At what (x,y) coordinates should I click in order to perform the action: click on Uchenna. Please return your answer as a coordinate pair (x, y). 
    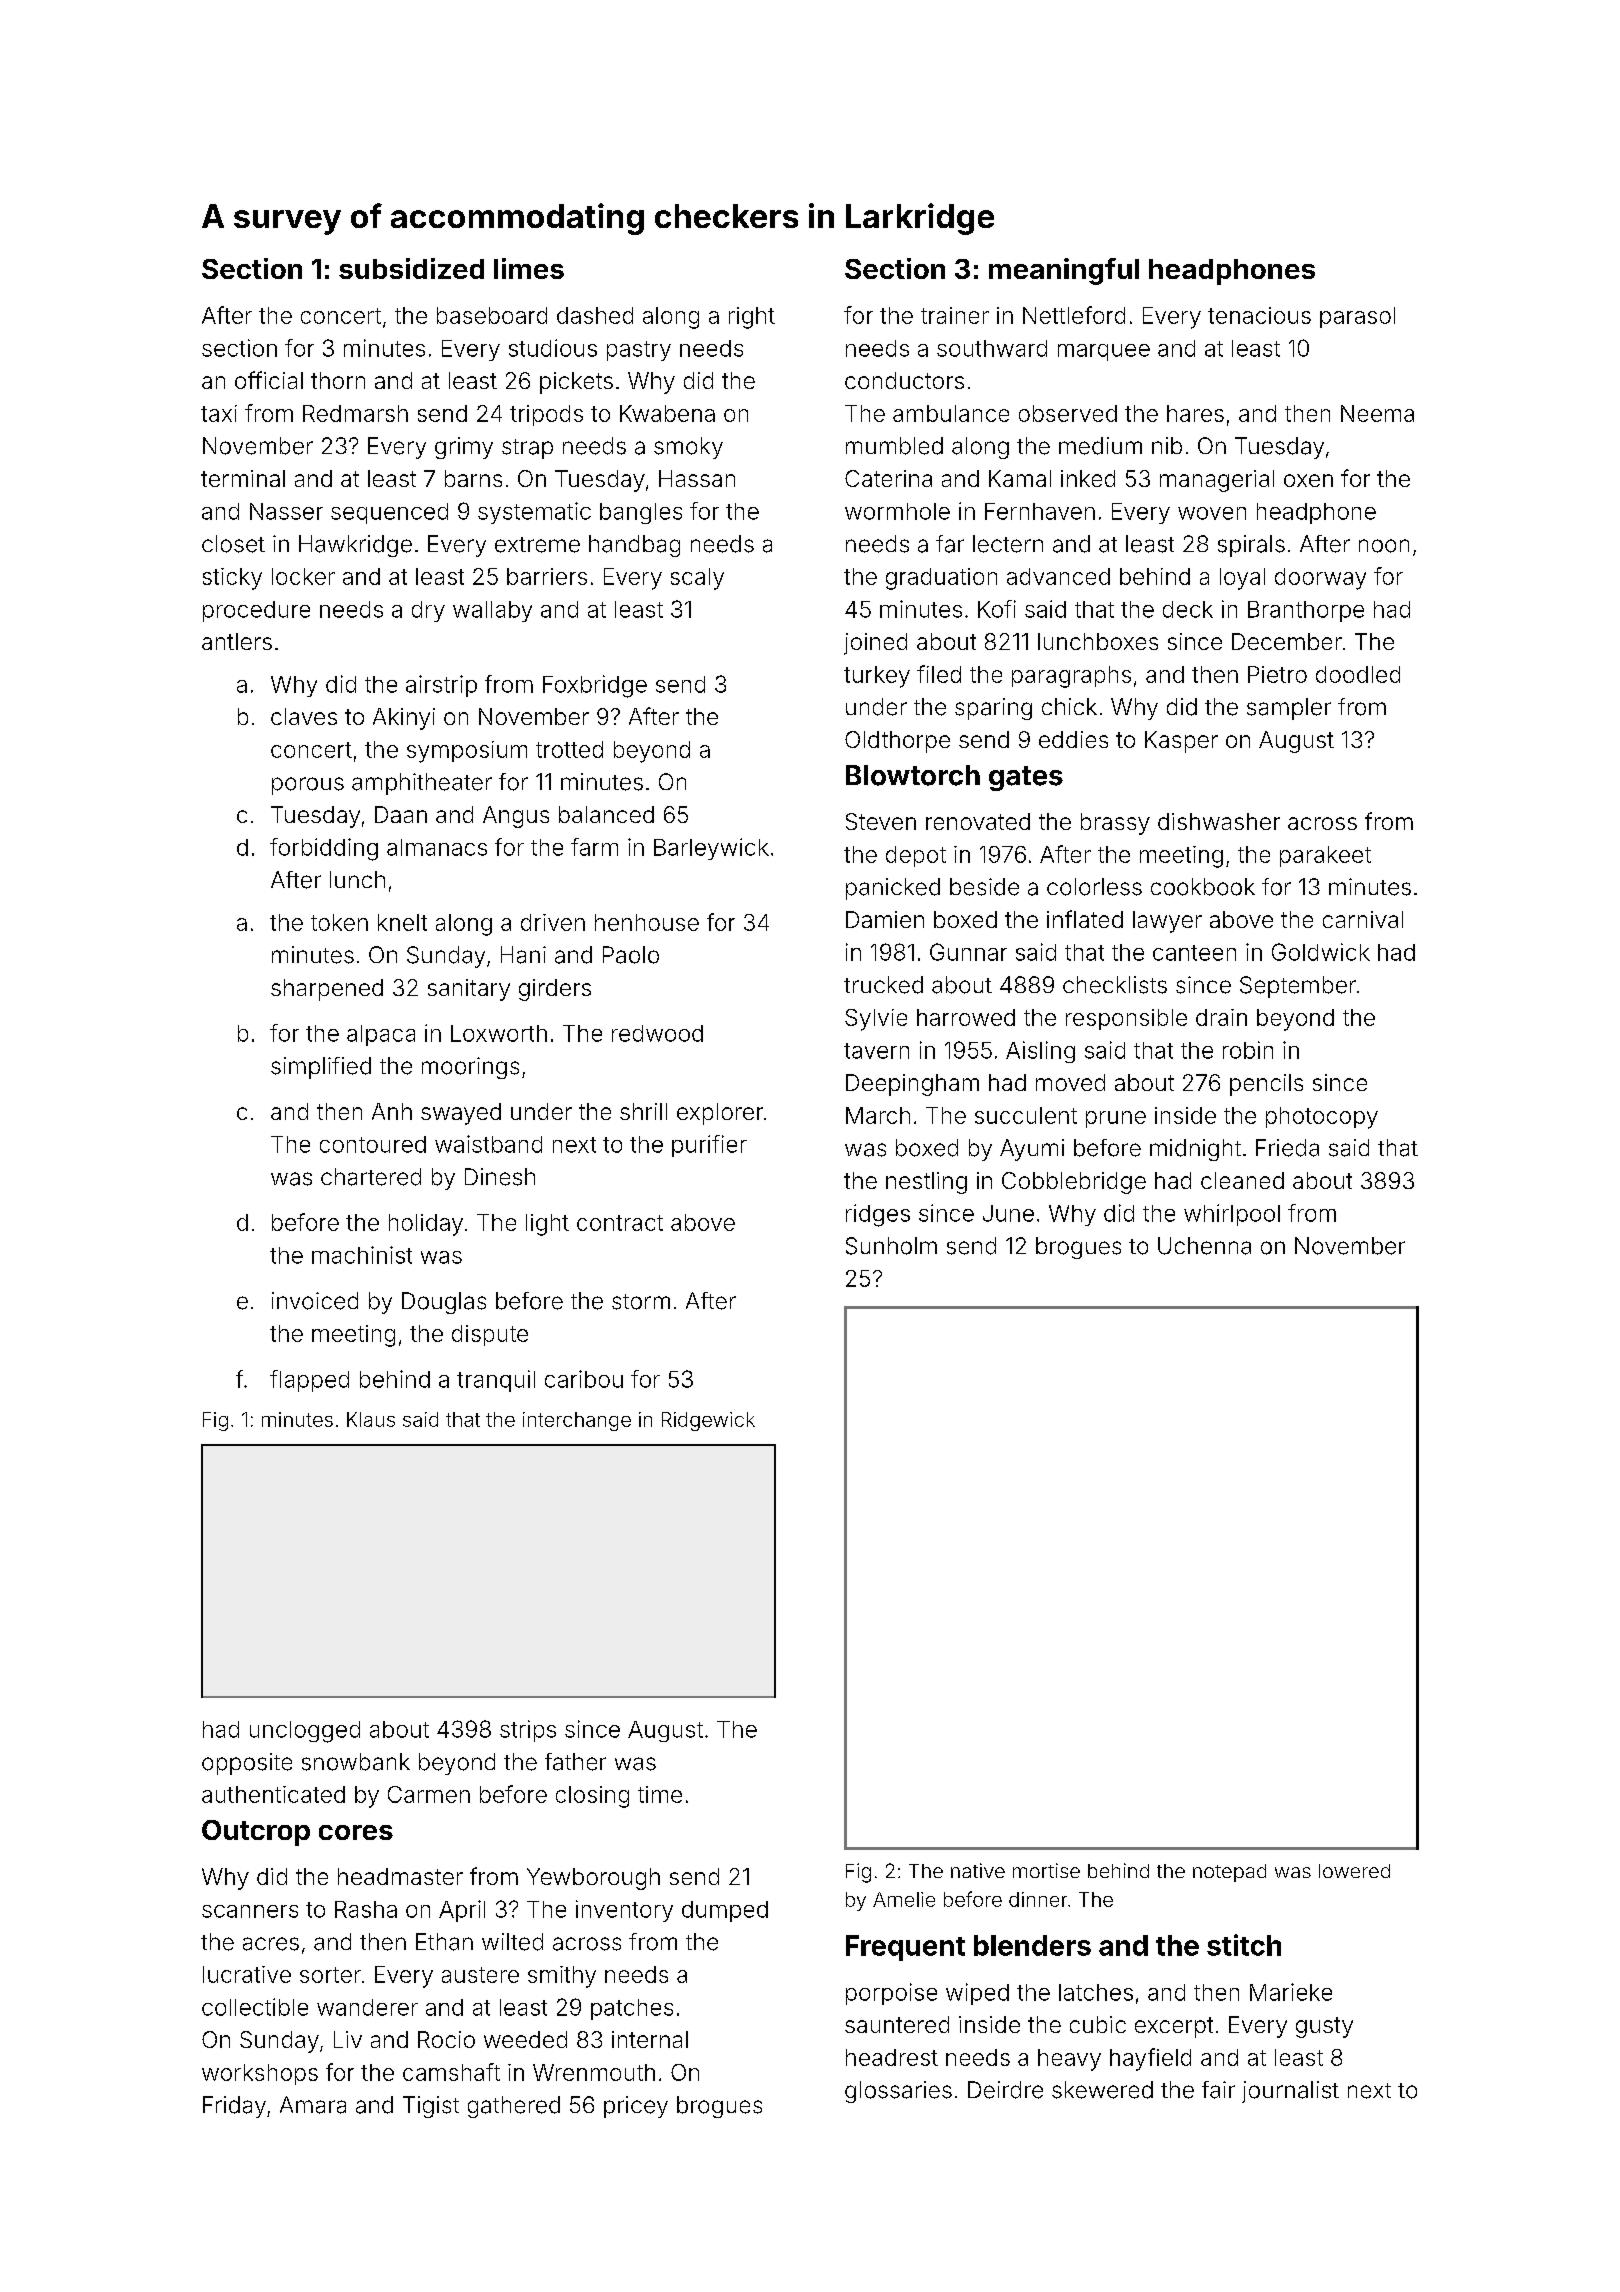
    Looking at the image, I should click on (1204, 1246).
